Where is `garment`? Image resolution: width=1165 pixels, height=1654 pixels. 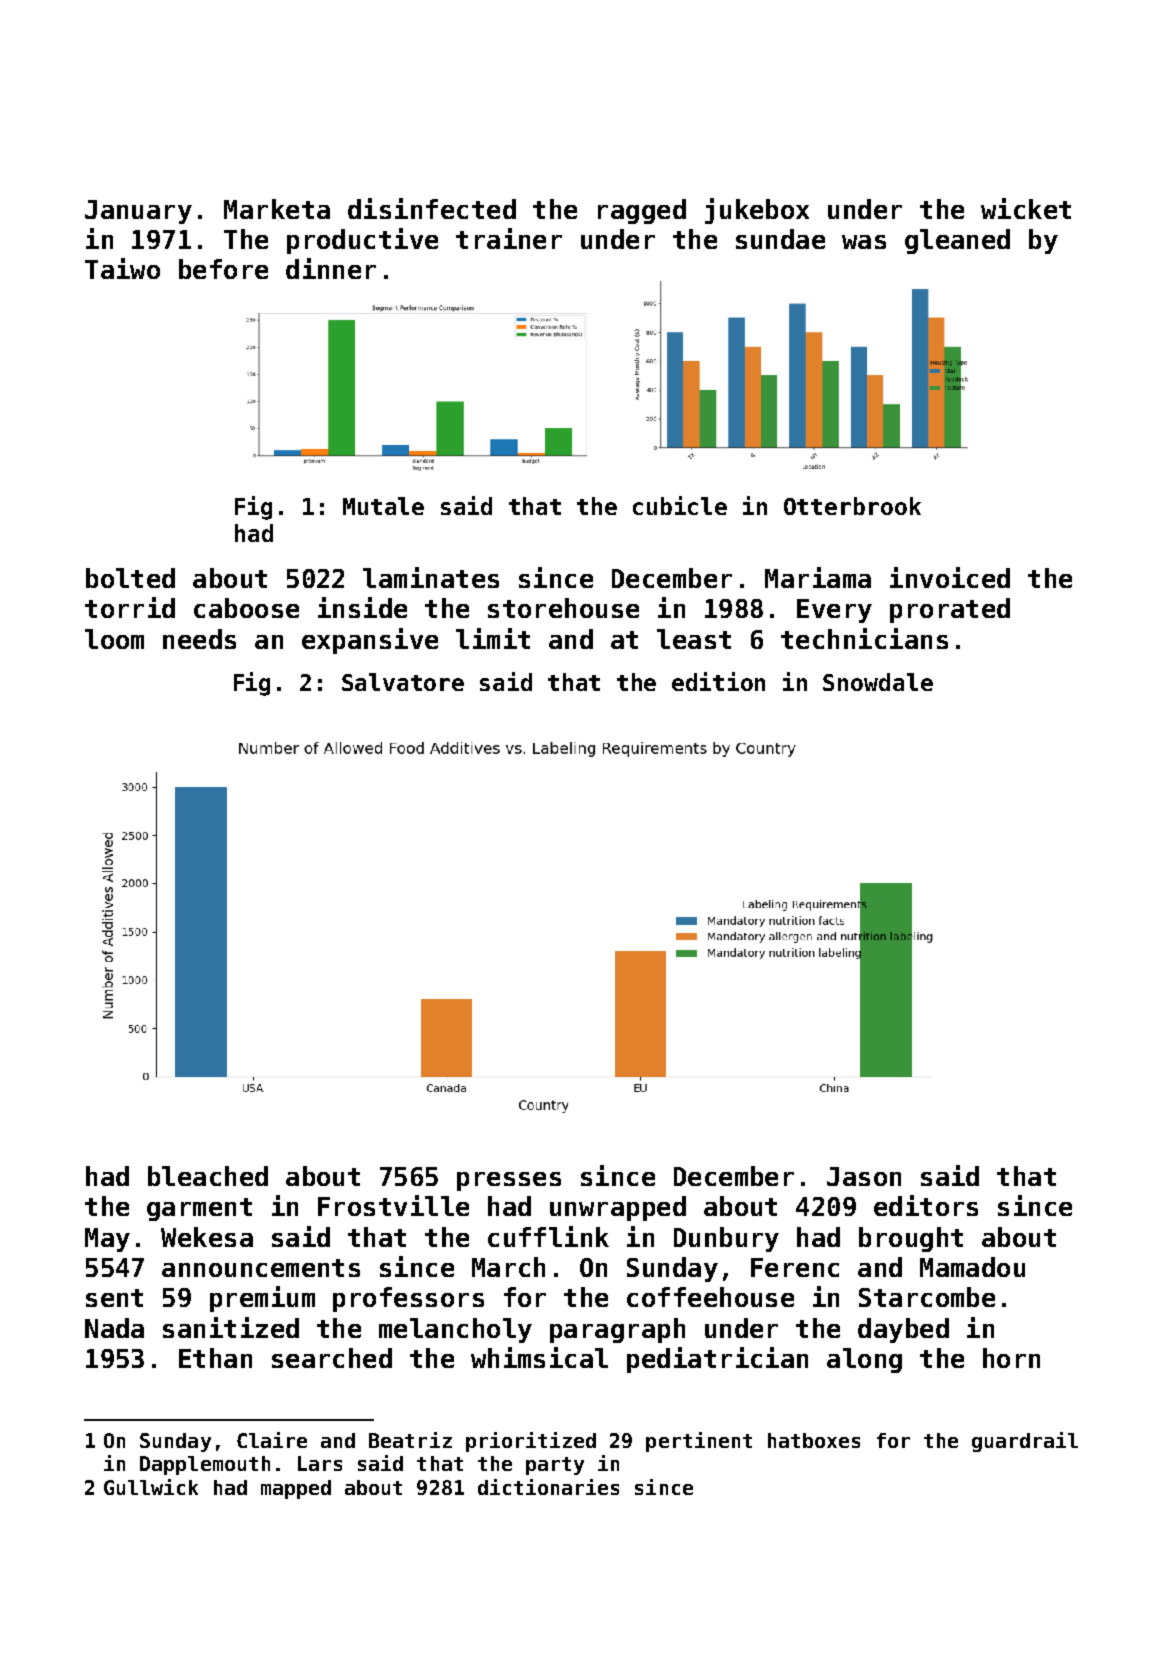
garment is located at coordinates (199, 1209).
